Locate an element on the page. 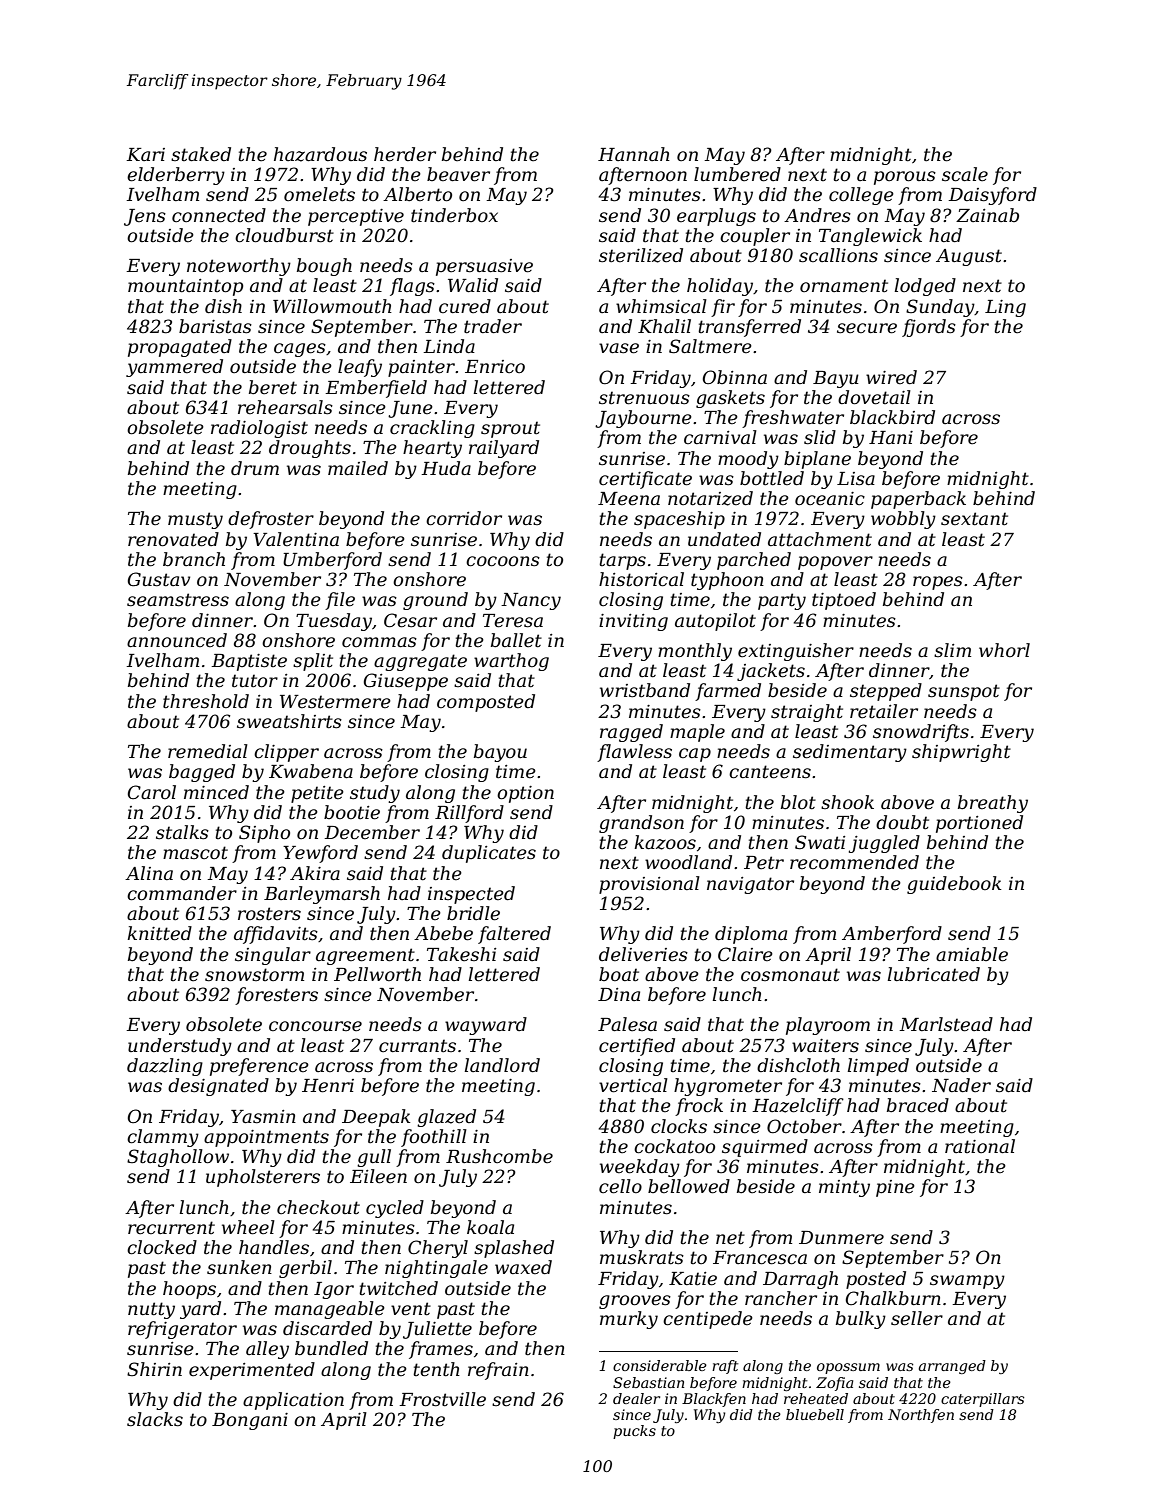 This image has width=1165, height=1507. scale is located at coordinates (965, 174).
